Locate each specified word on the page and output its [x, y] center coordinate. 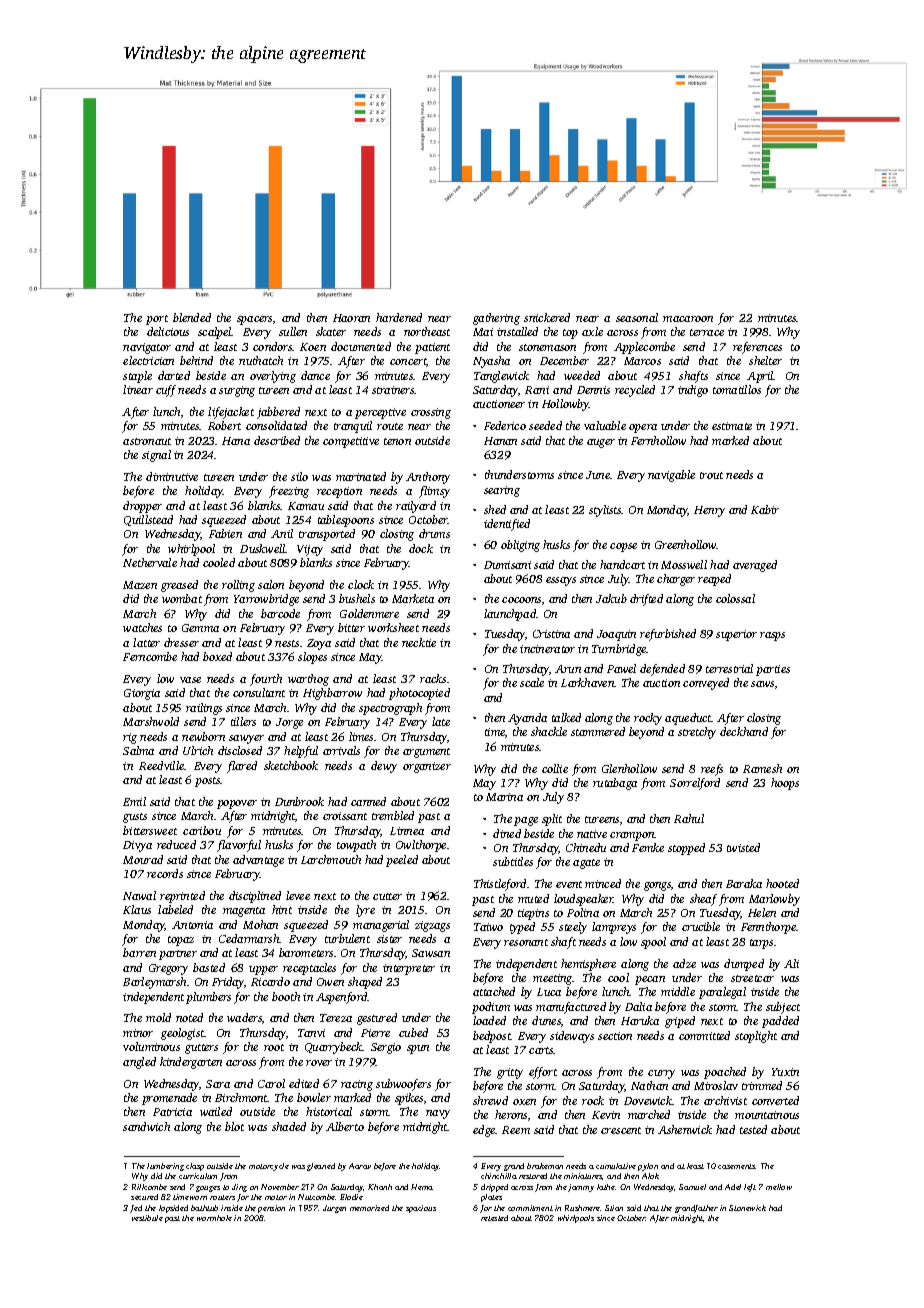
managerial [381, 926]
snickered [547, 317]
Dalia [638, 1006]
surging [237, 391]
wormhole [214, 1218]
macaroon [688, 319]
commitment [530, 1208]
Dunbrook [299, 801]
